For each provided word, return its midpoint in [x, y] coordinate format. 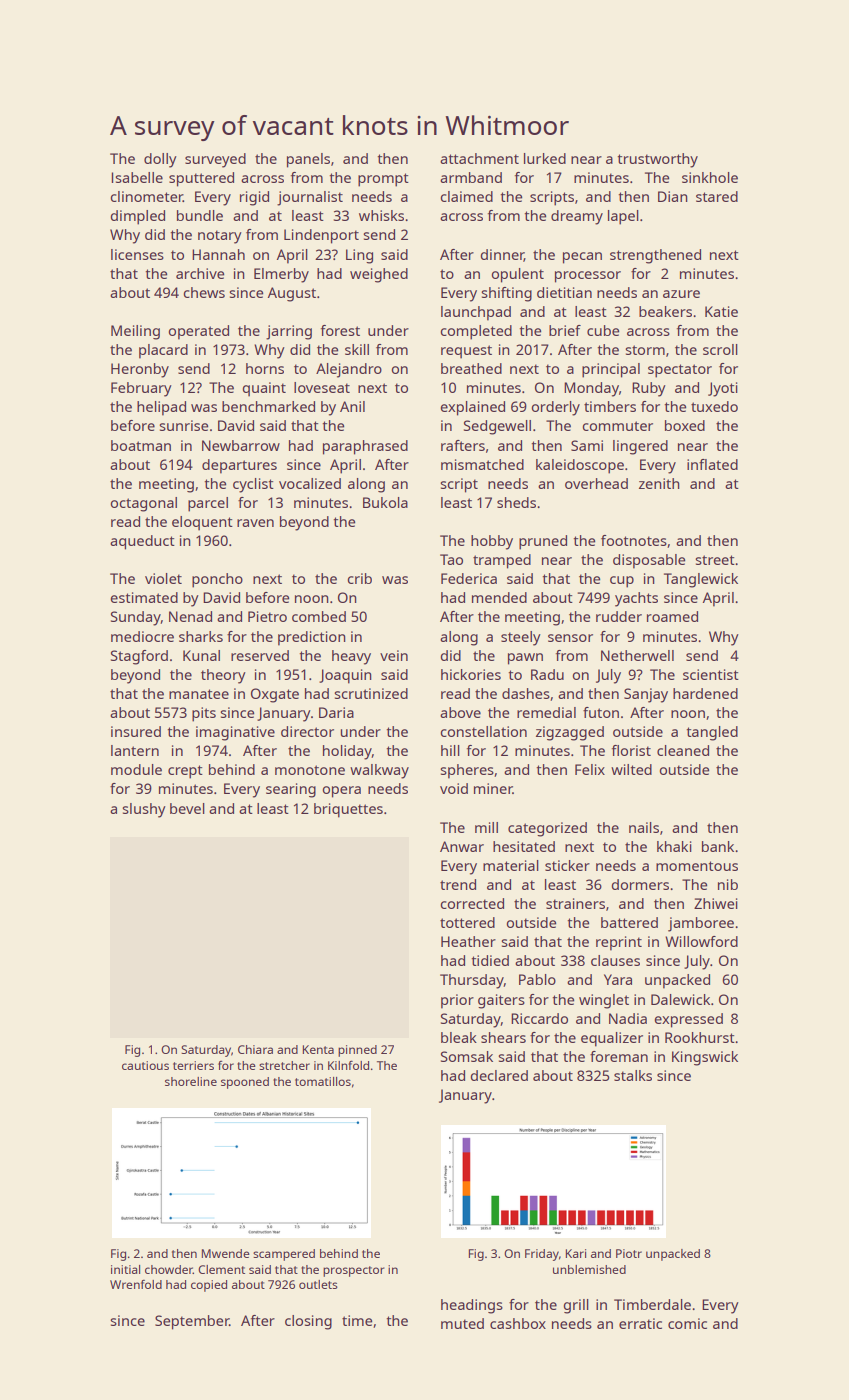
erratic [640, 1323]
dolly [160, 160]
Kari [576, 1253]
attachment [479, 158]
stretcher [284, 1065]
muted [462, 1323]
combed [319, 616]
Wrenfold [136, 1284]
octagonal [144, 504]
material [511, 865]
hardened [705, 693]
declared [499, 1075]
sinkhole [710, 177]
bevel [187, 808]
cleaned [683, 750]
